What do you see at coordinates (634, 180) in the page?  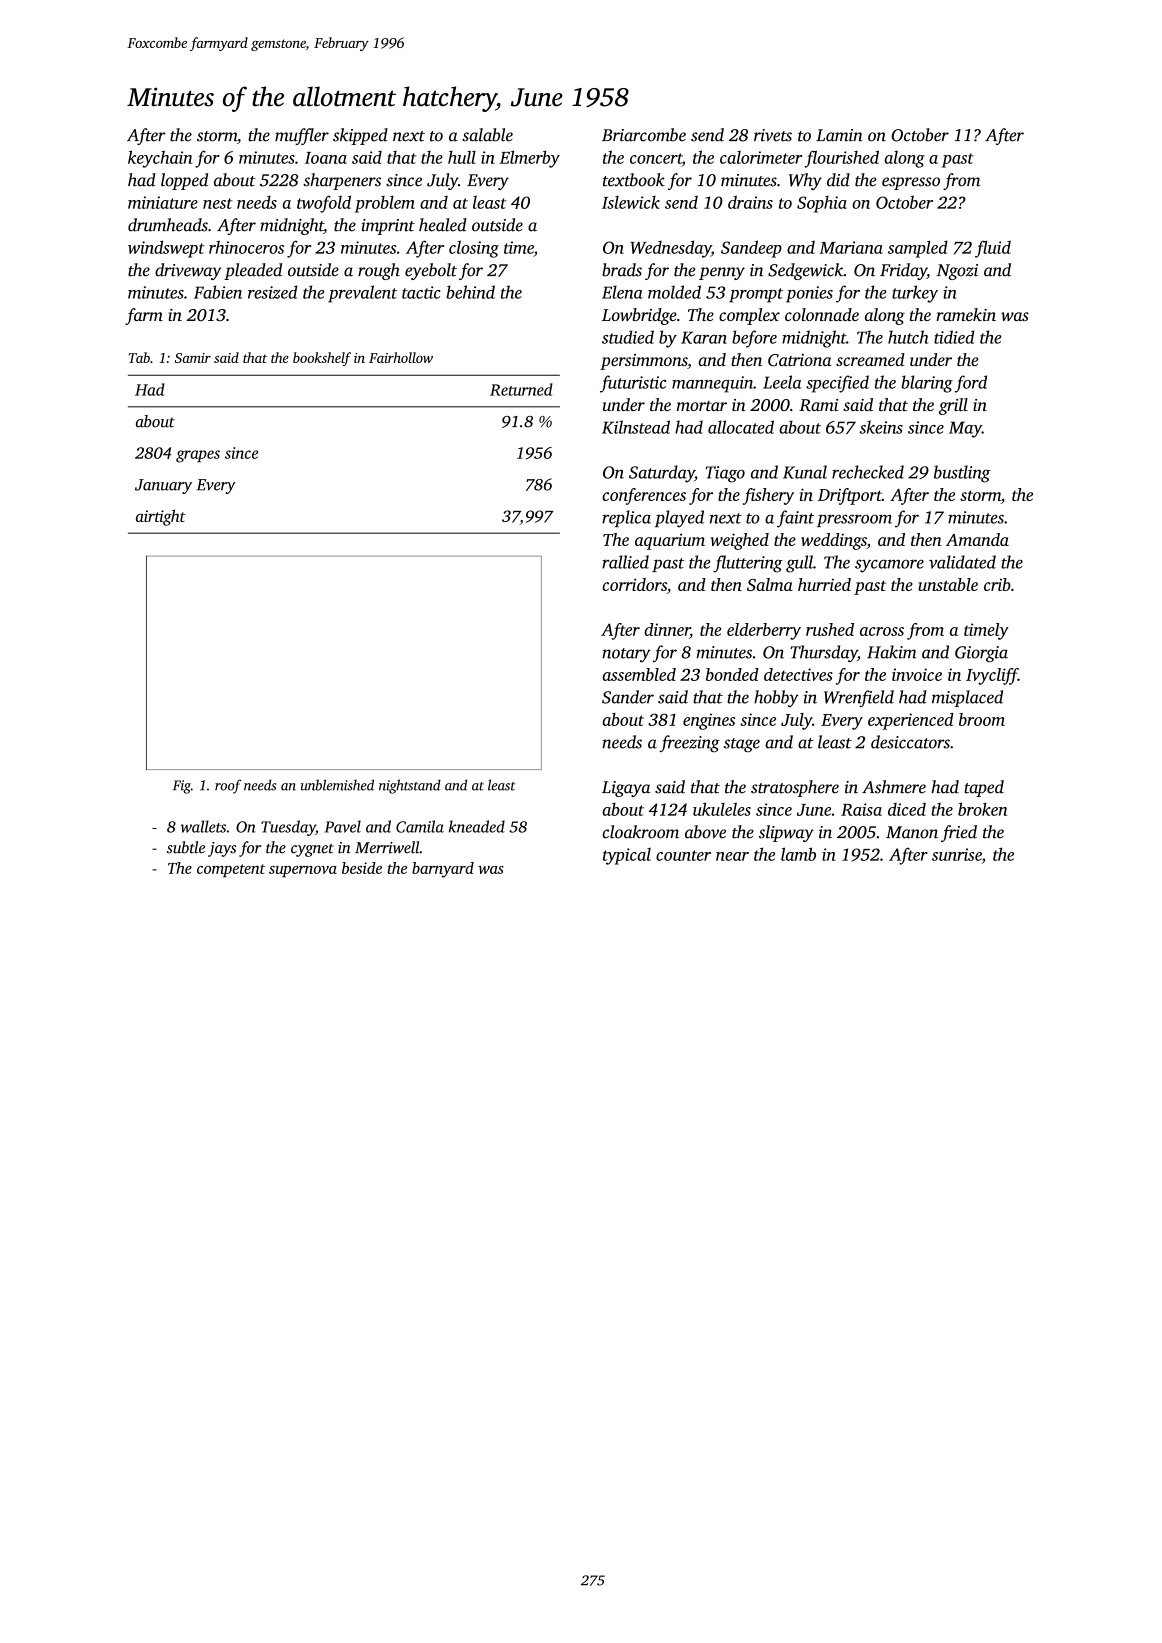 I see `textbook` at bounding box center [634, 180].
